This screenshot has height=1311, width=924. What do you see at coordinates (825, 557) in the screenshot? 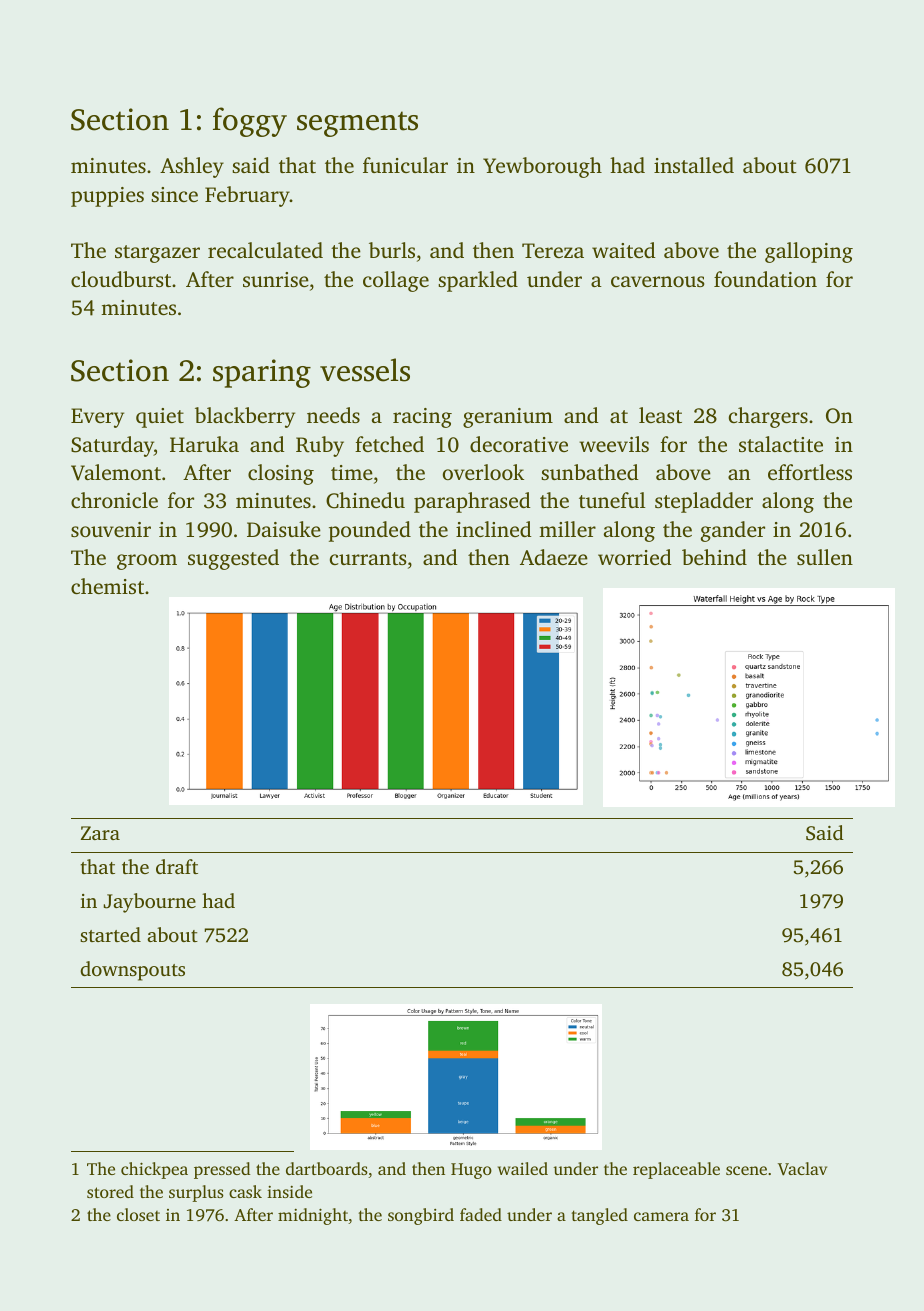
I see `sullen` at bounding box center [825, 557].
